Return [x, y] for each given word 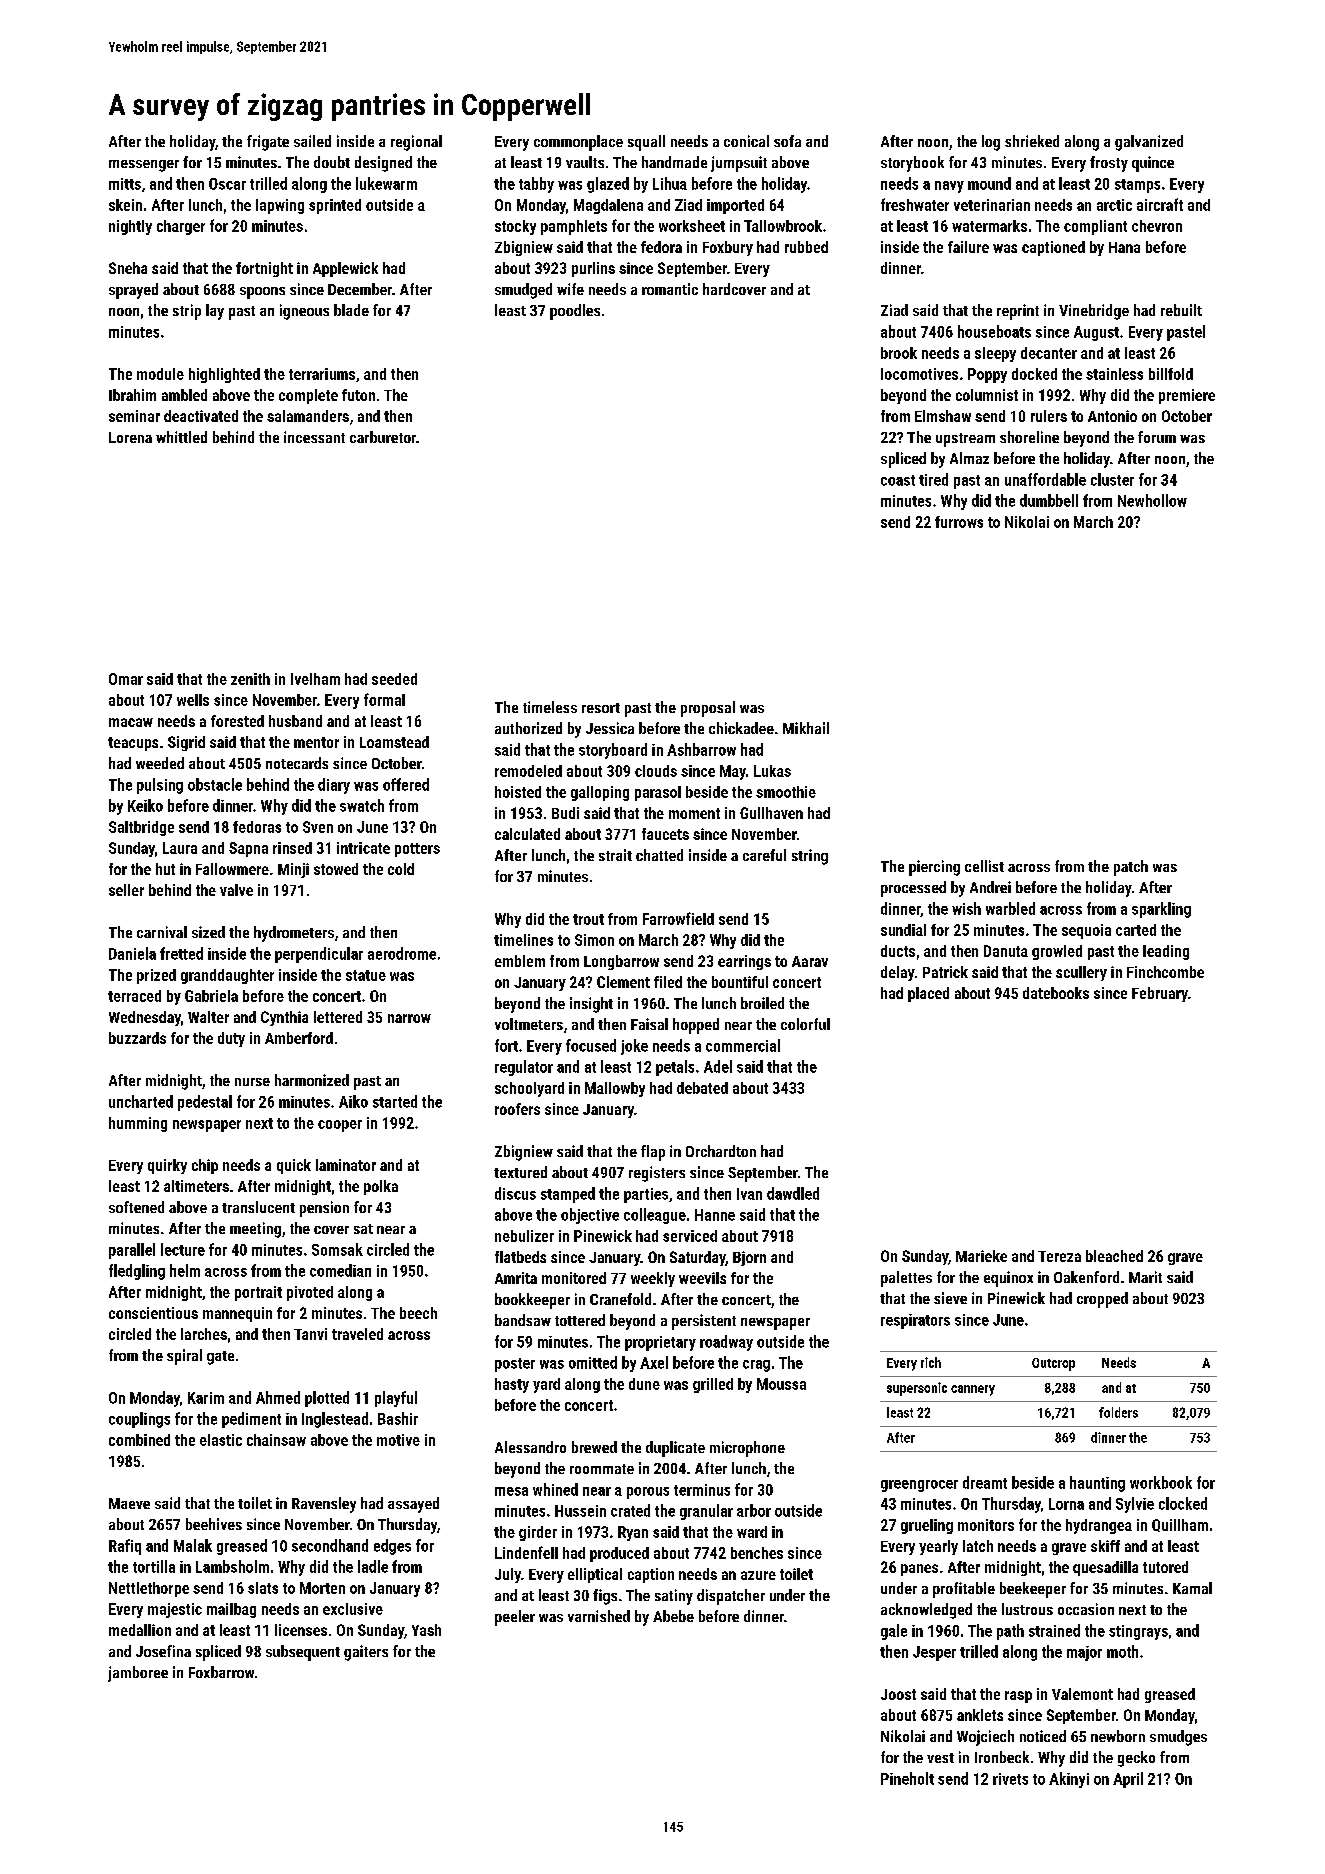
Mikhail [806, 728]
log [991, 143]
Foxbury [728, 248]
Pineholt [907, 1778]
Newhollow [1152, 500]
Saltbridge [141, 828]
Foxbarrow [221, 1672]
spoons [262, 293]
